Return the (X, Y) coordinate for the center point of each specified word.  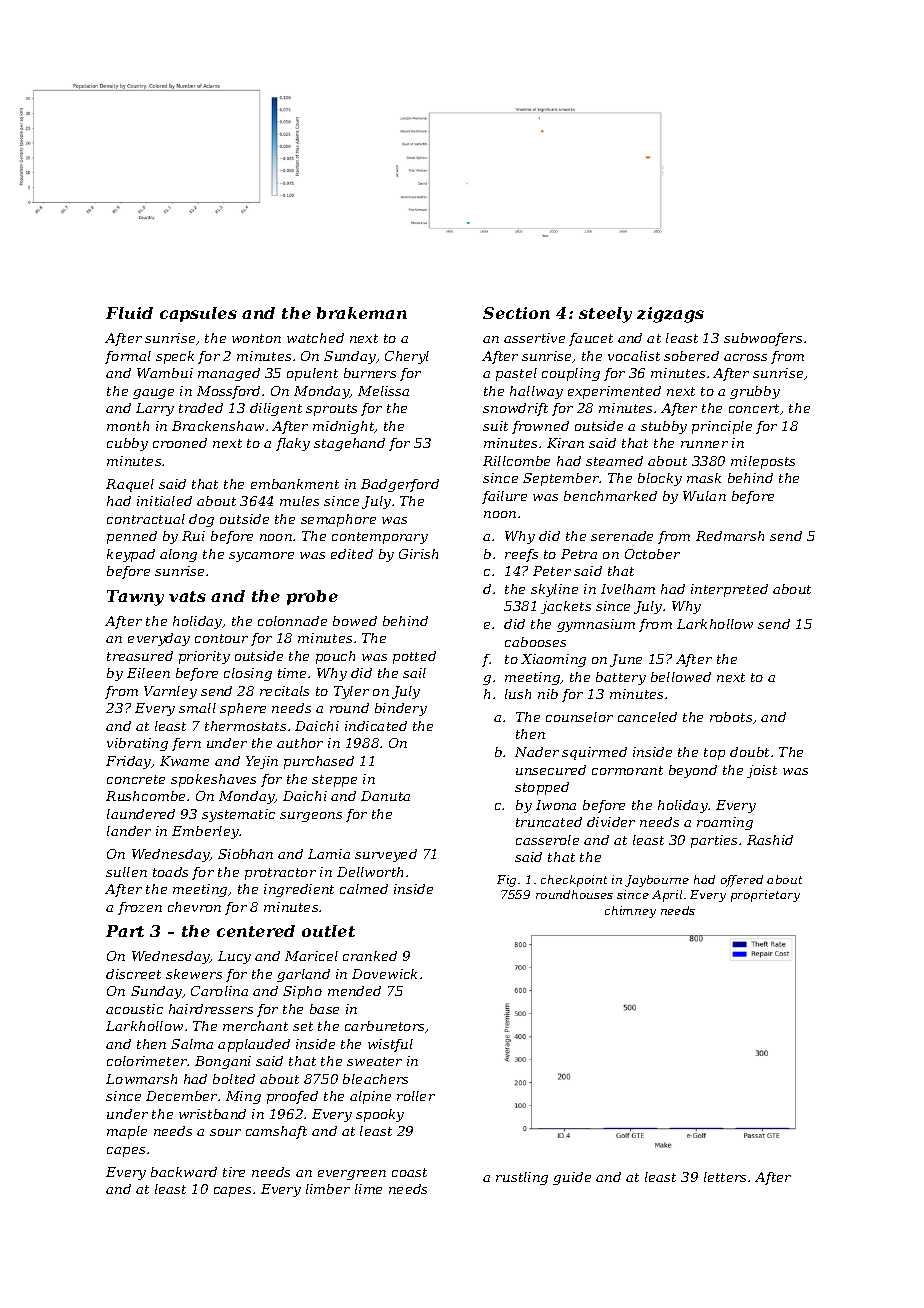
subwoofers (763, 339)
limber (328, 1189)
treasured (140, 656)
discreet (133, 974)
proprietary (765, 896)
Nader (537, 752)
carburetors (385, 1027)
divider (611, 822)
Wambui (165, 373)
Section (516, 313)
